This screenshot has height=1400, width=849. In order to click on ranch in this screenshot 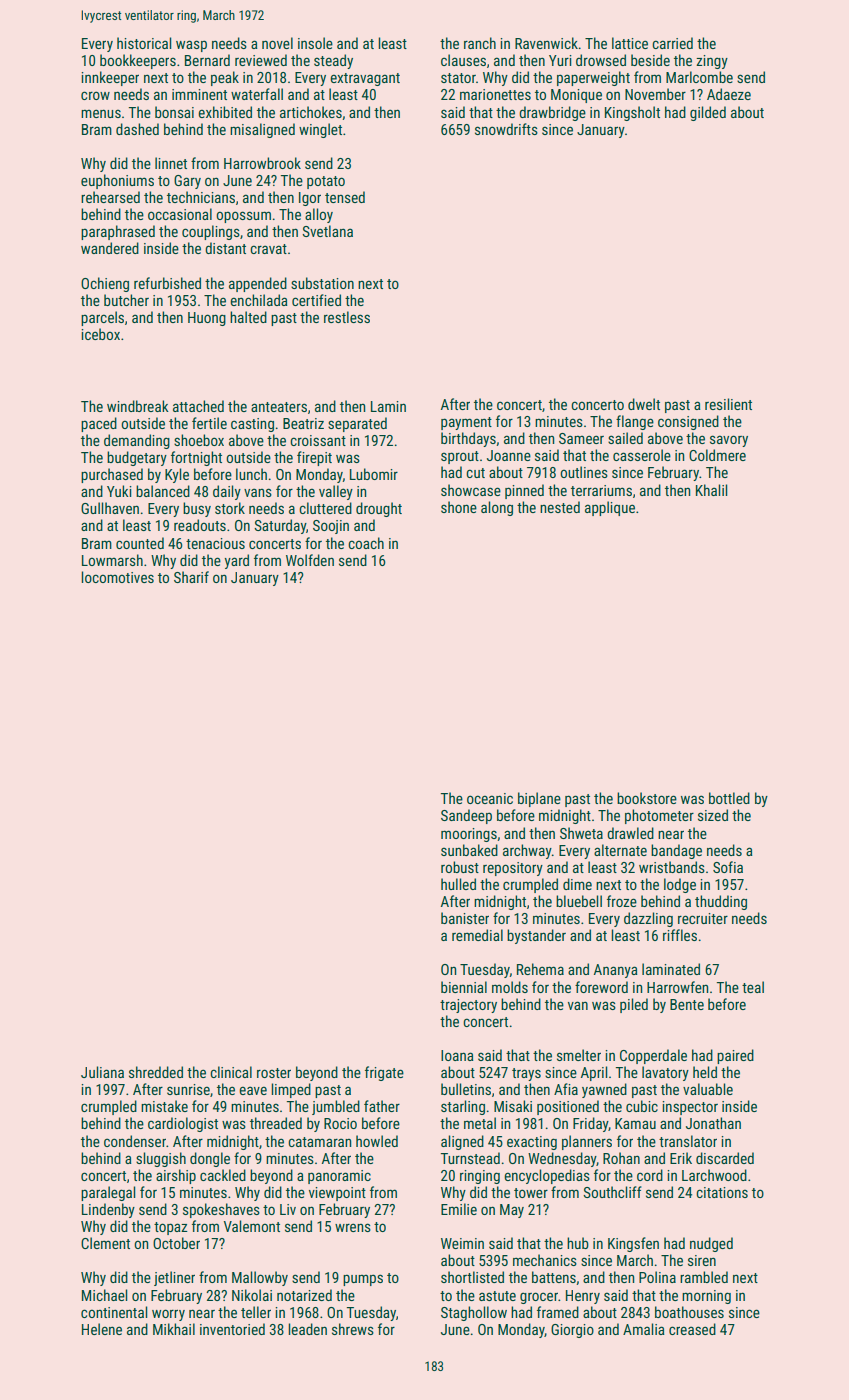, I will do `click(480, 43)`.
